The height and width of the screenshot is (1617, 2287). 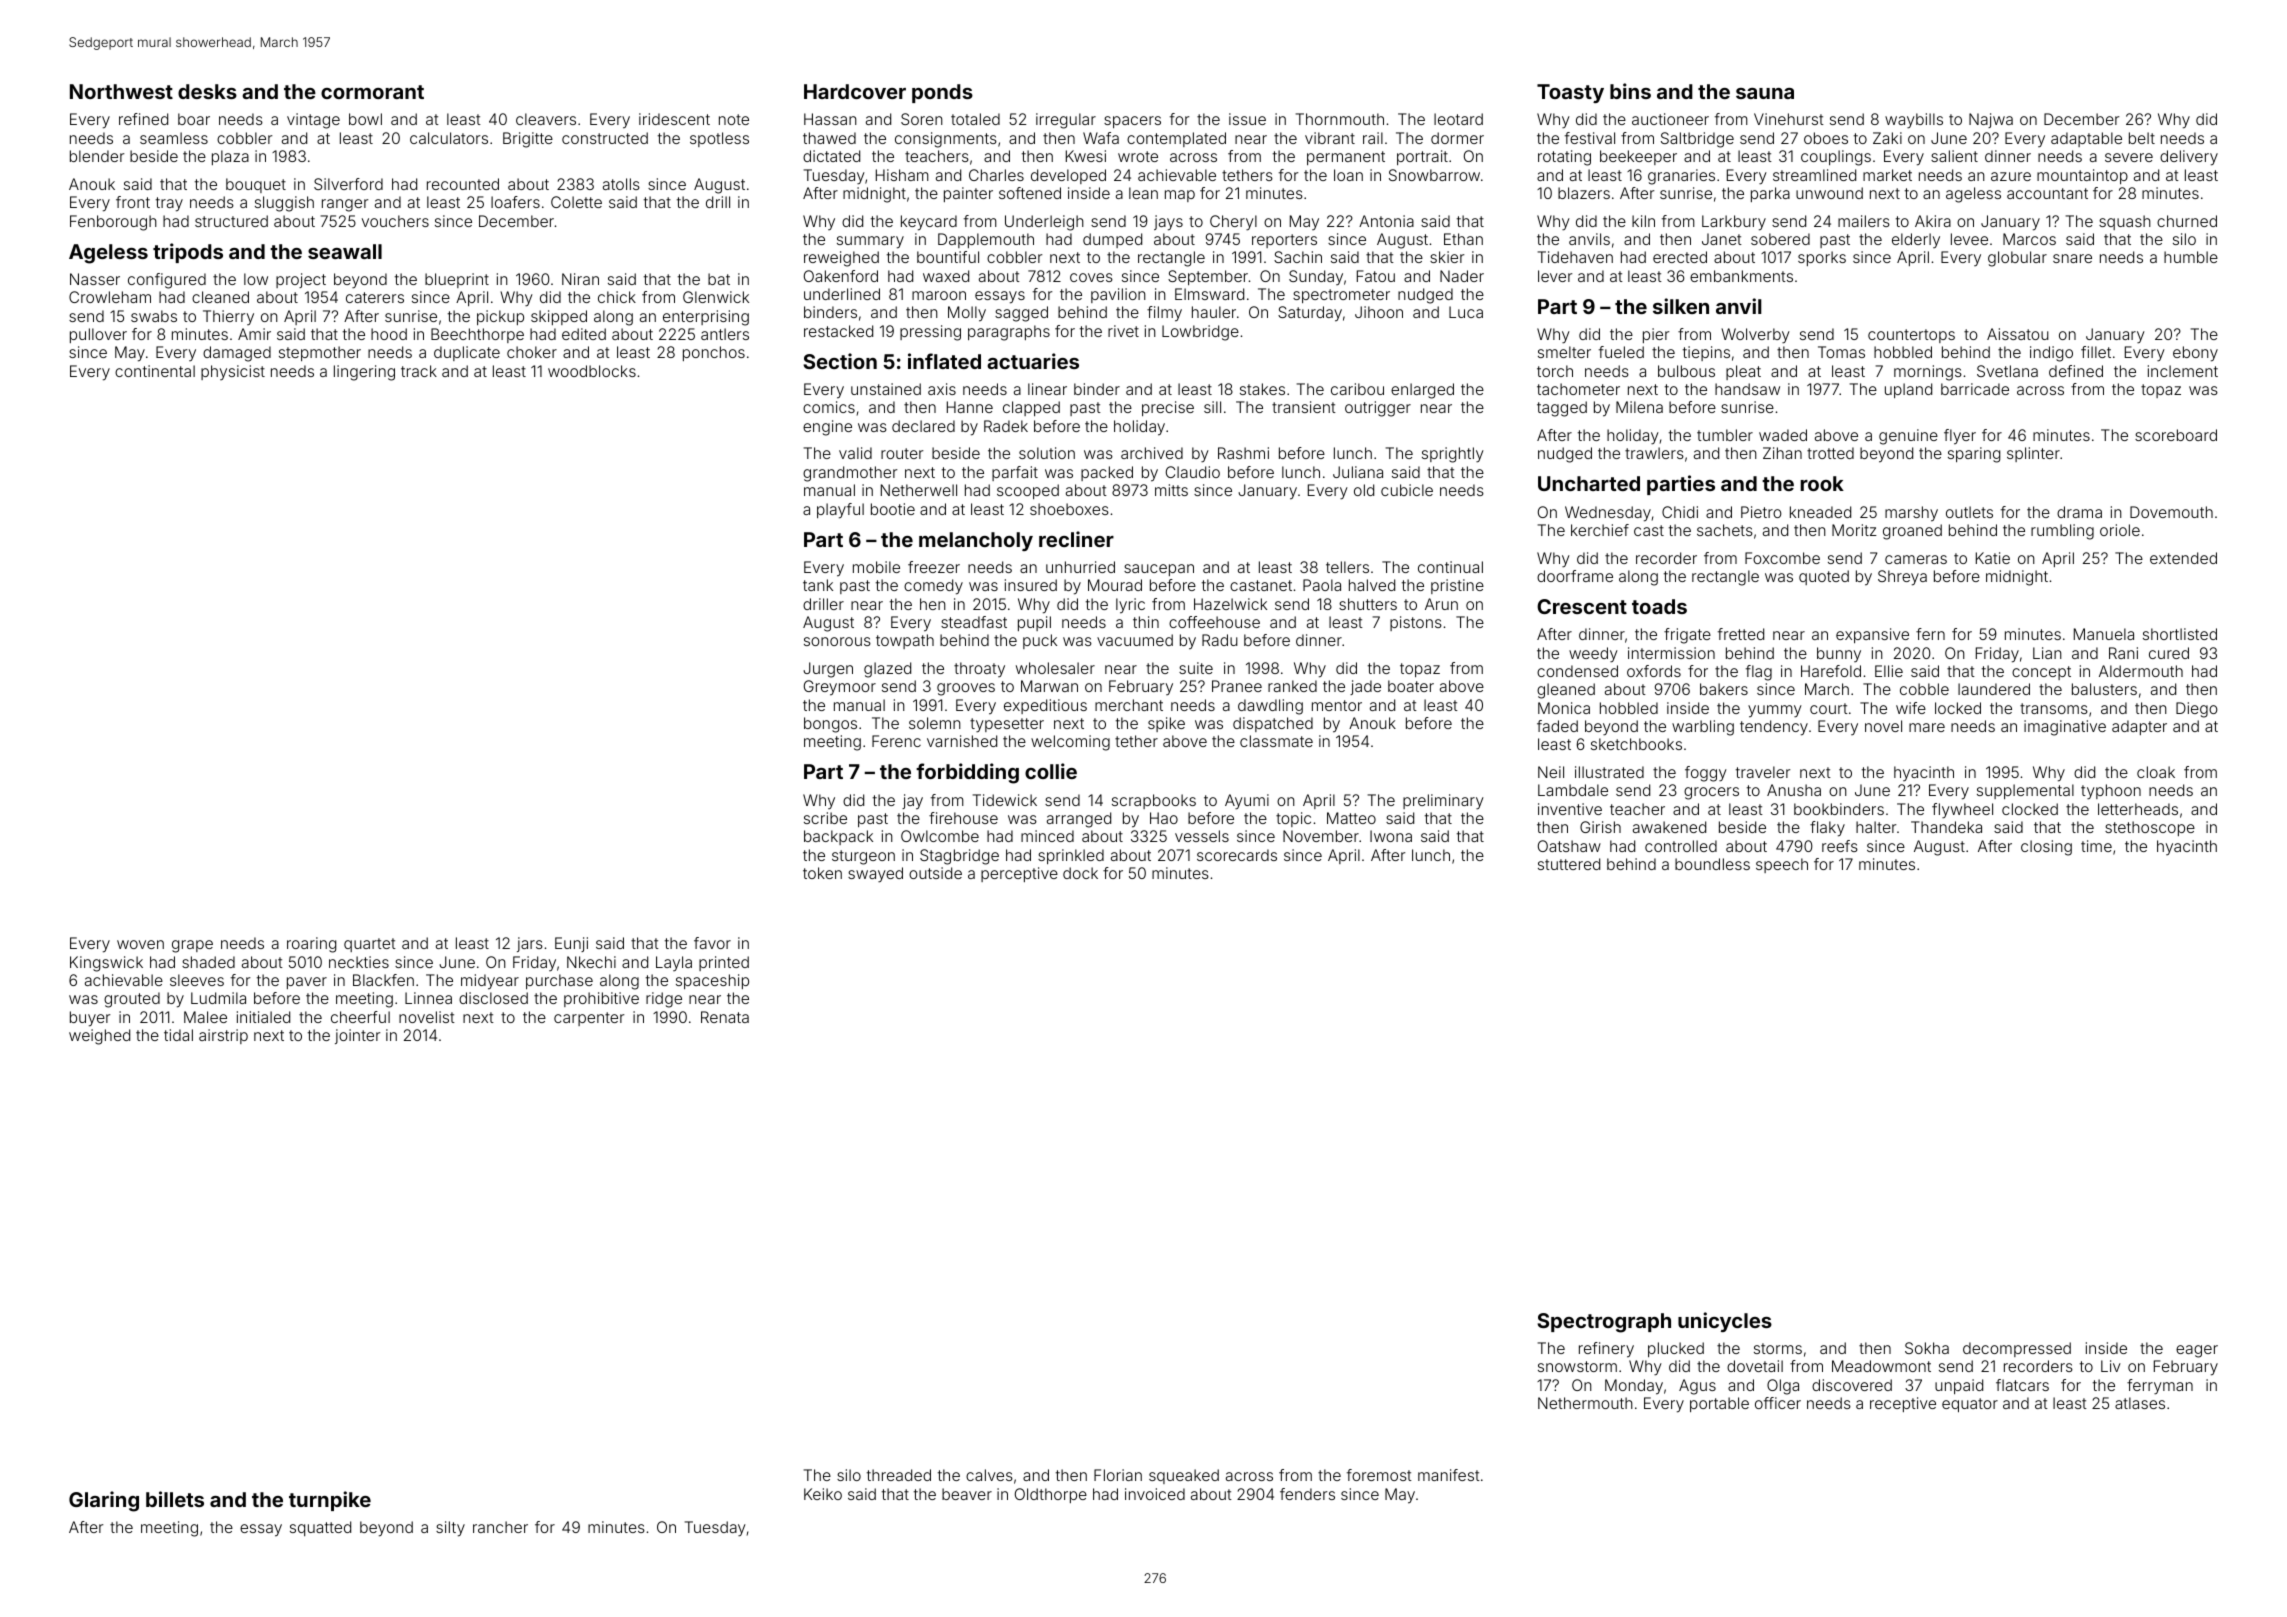 What do you see at coordinates (2140, 1403) in the screenshot?
I see `atlases` at bounding box center [2140, 1403].
